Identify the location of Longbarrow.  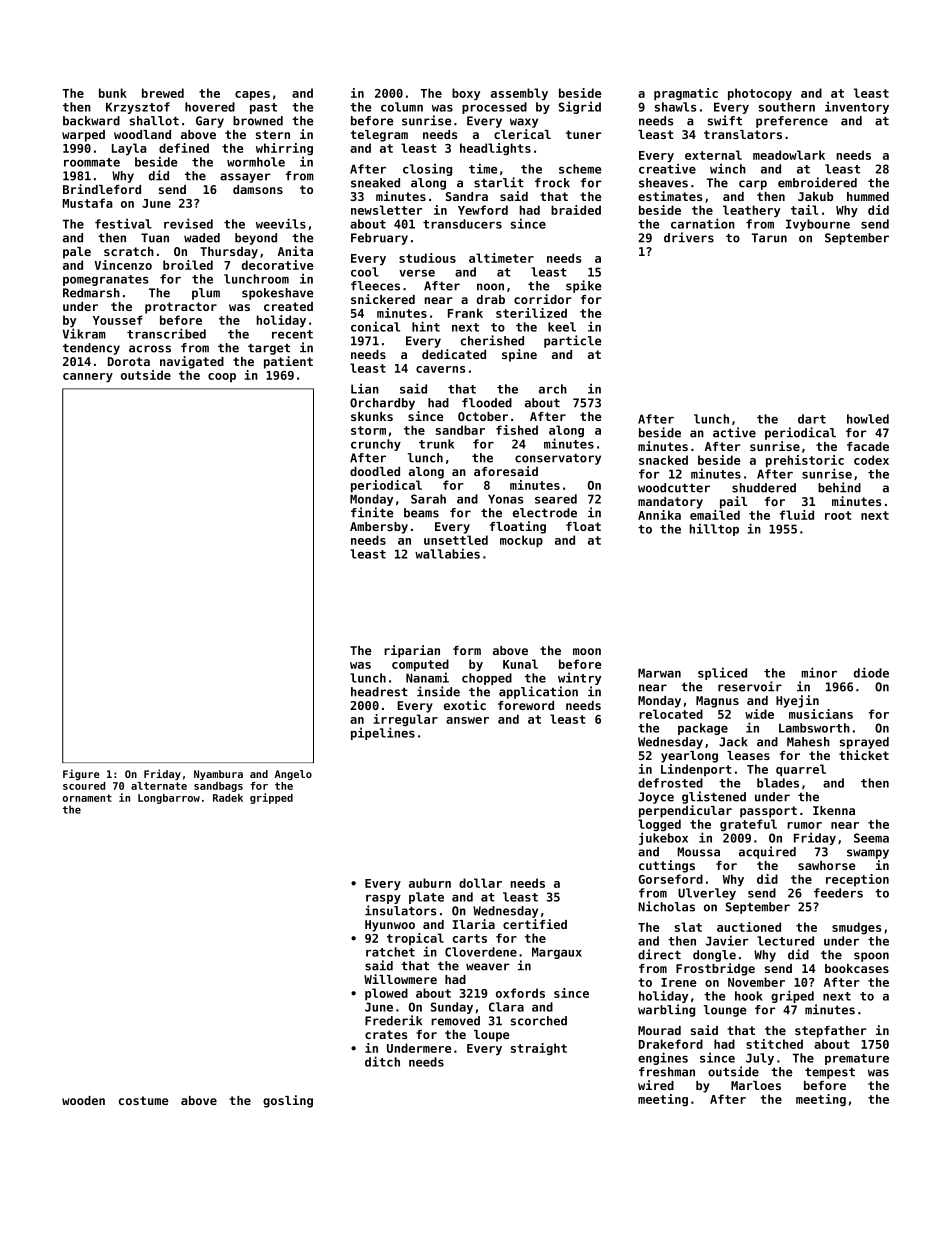
(169, 799).
